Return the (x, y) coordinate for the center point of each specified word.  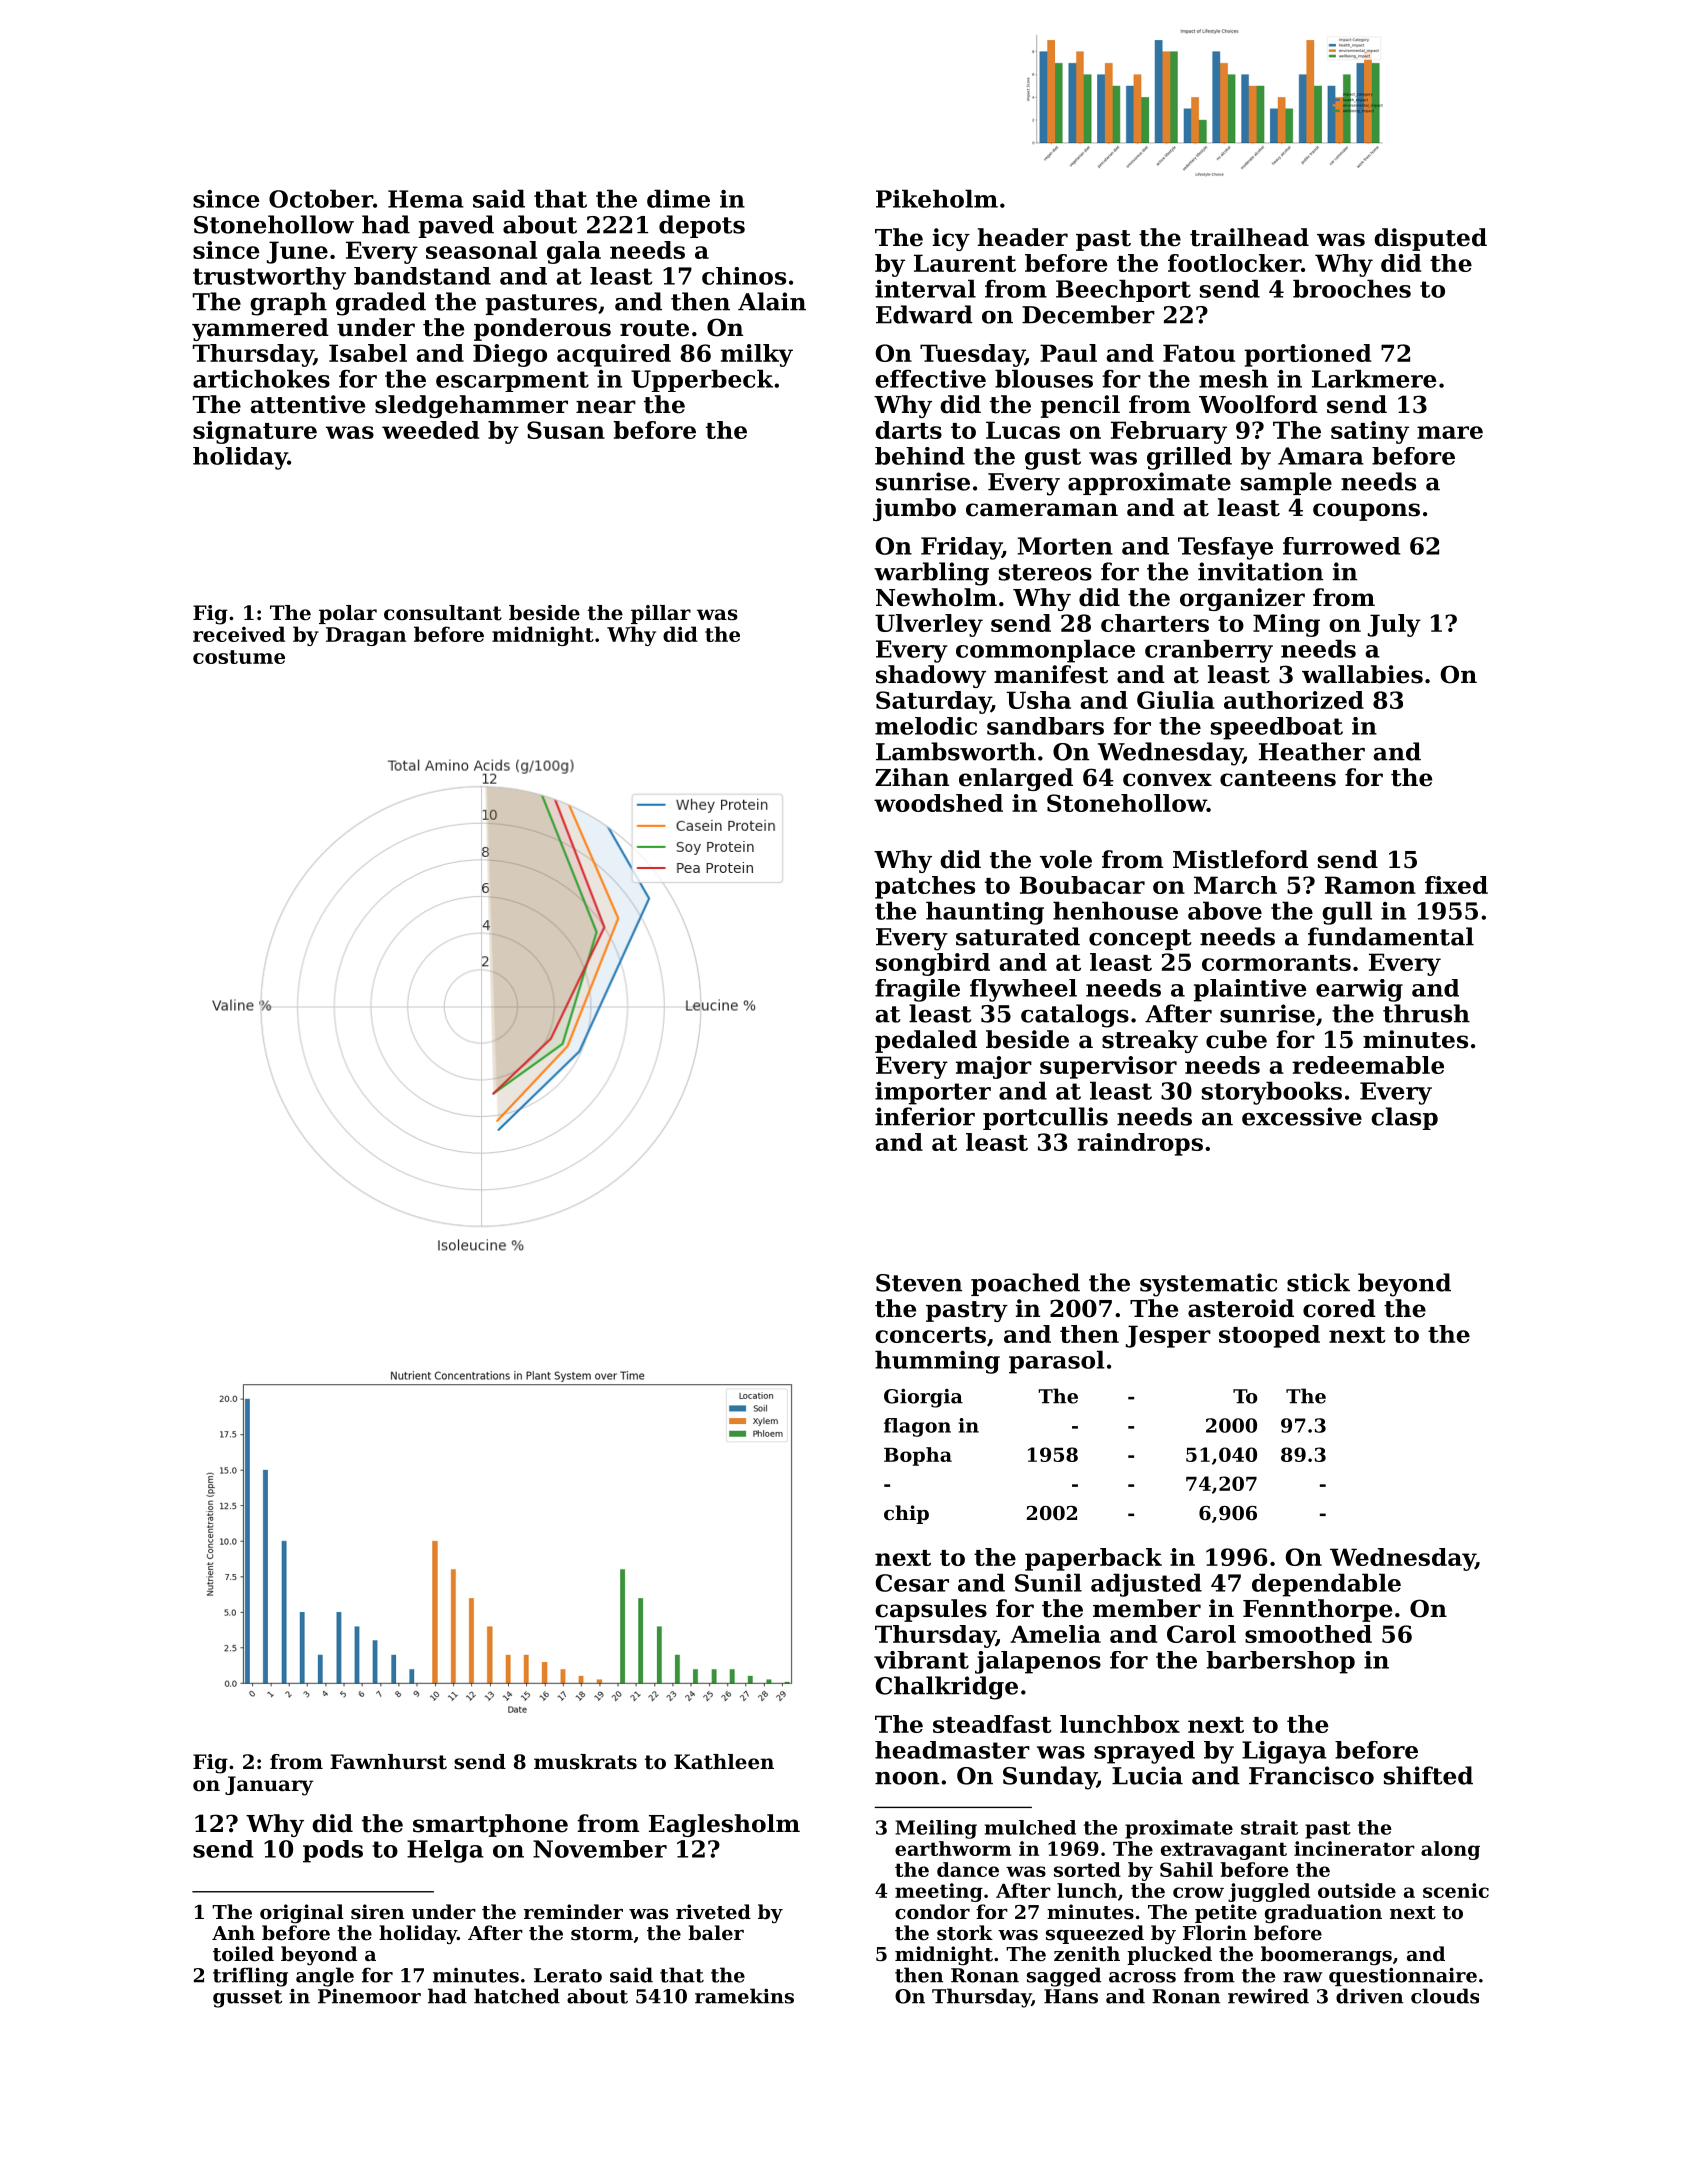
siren (378, 1912)
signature (255, 432)
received (239, 634)
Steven (919, 1283)
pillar (661, 614)
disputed (1430, 239)
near (606, 407)
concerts (930, 1335)
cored (1339, 1308)
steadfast (992, 1724)
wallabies (1362, 674)
